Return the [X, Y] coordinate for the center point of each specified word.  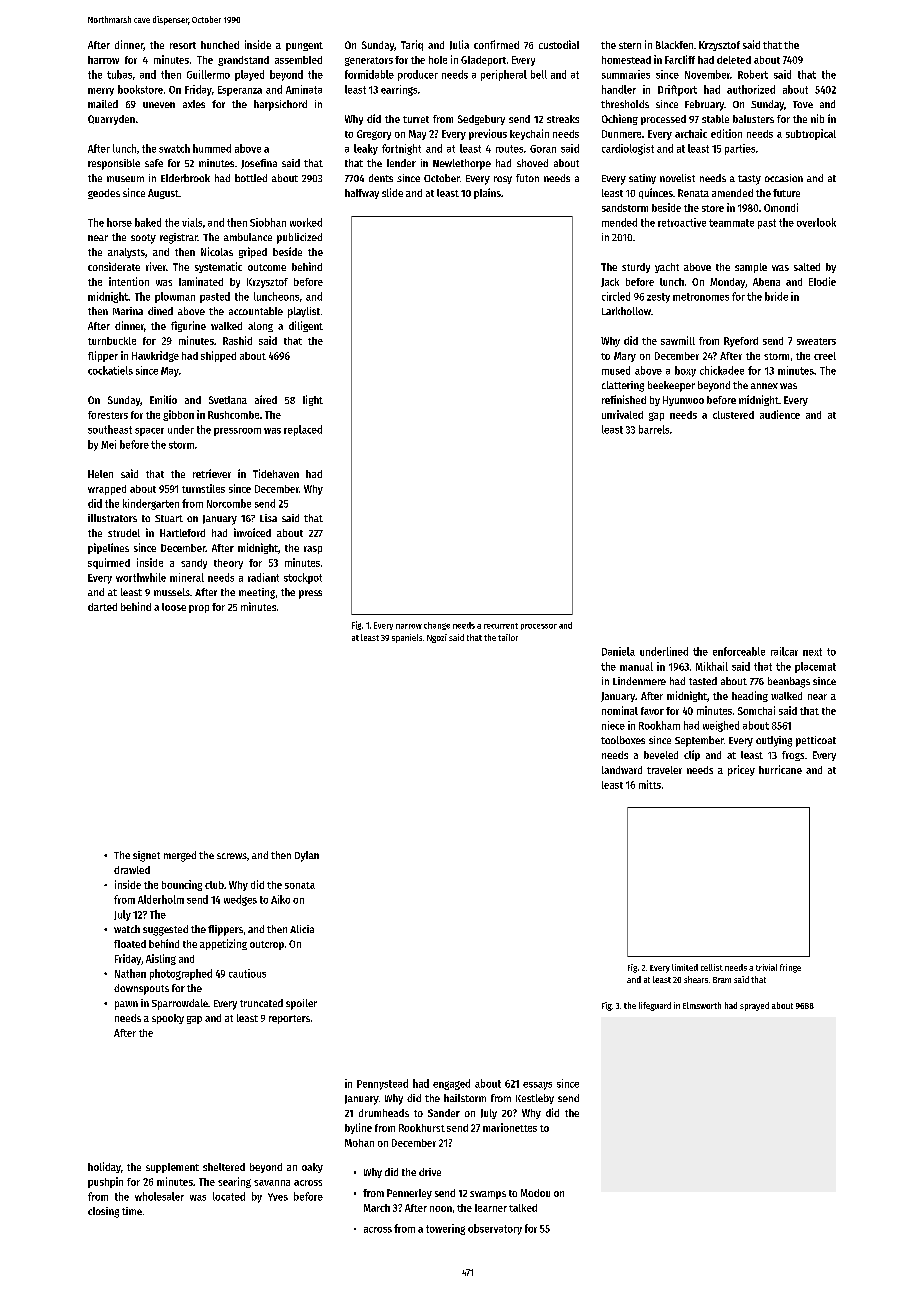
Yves [278, 1197]
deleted [734, 60]
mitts [650, 784]
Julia [459, 45]
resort [183, 45]
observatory [495, 1229]
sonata [300, 885]
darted [102, 607]
